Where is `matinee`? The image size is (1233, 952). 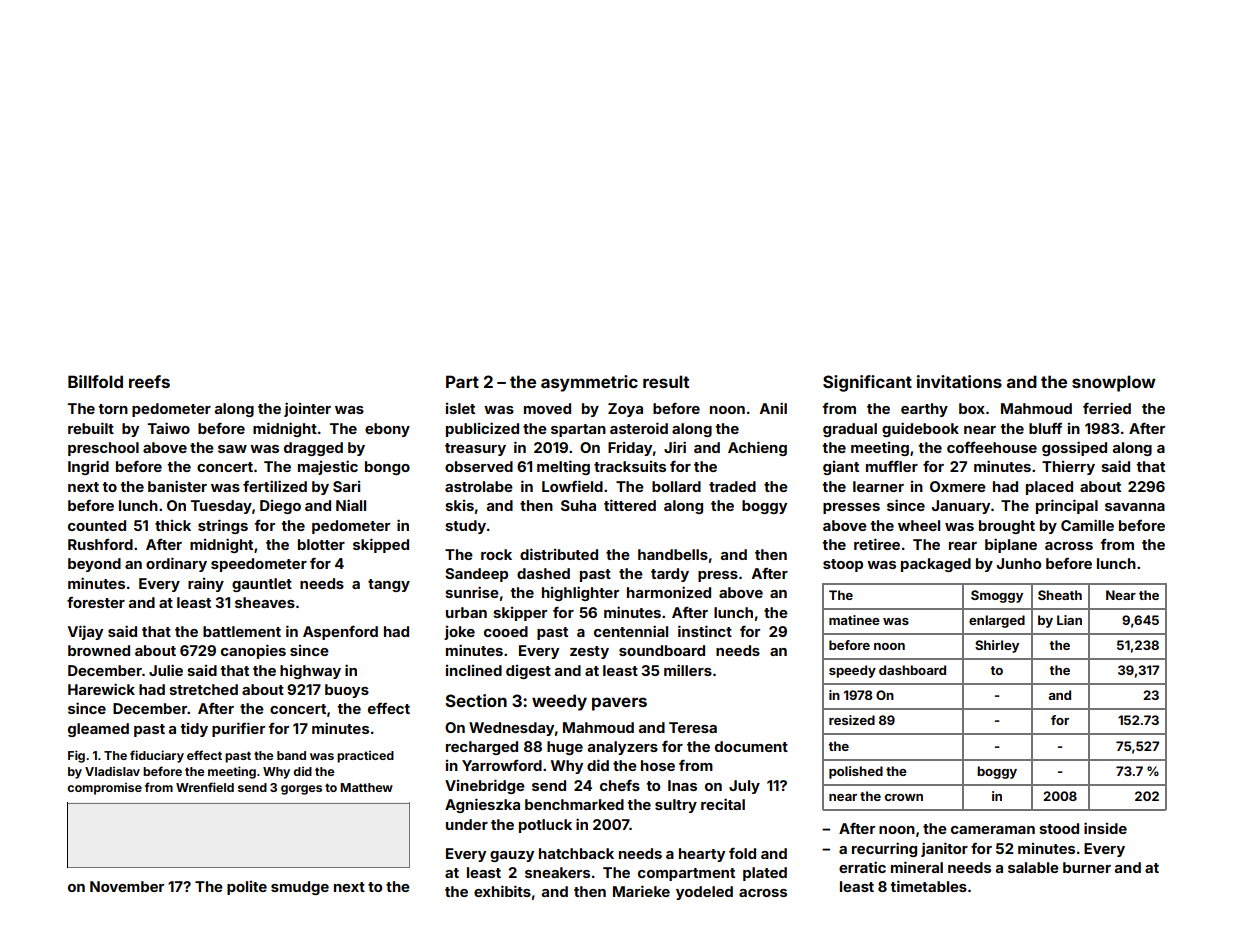
matinee is located at coordinates (854, 620).
